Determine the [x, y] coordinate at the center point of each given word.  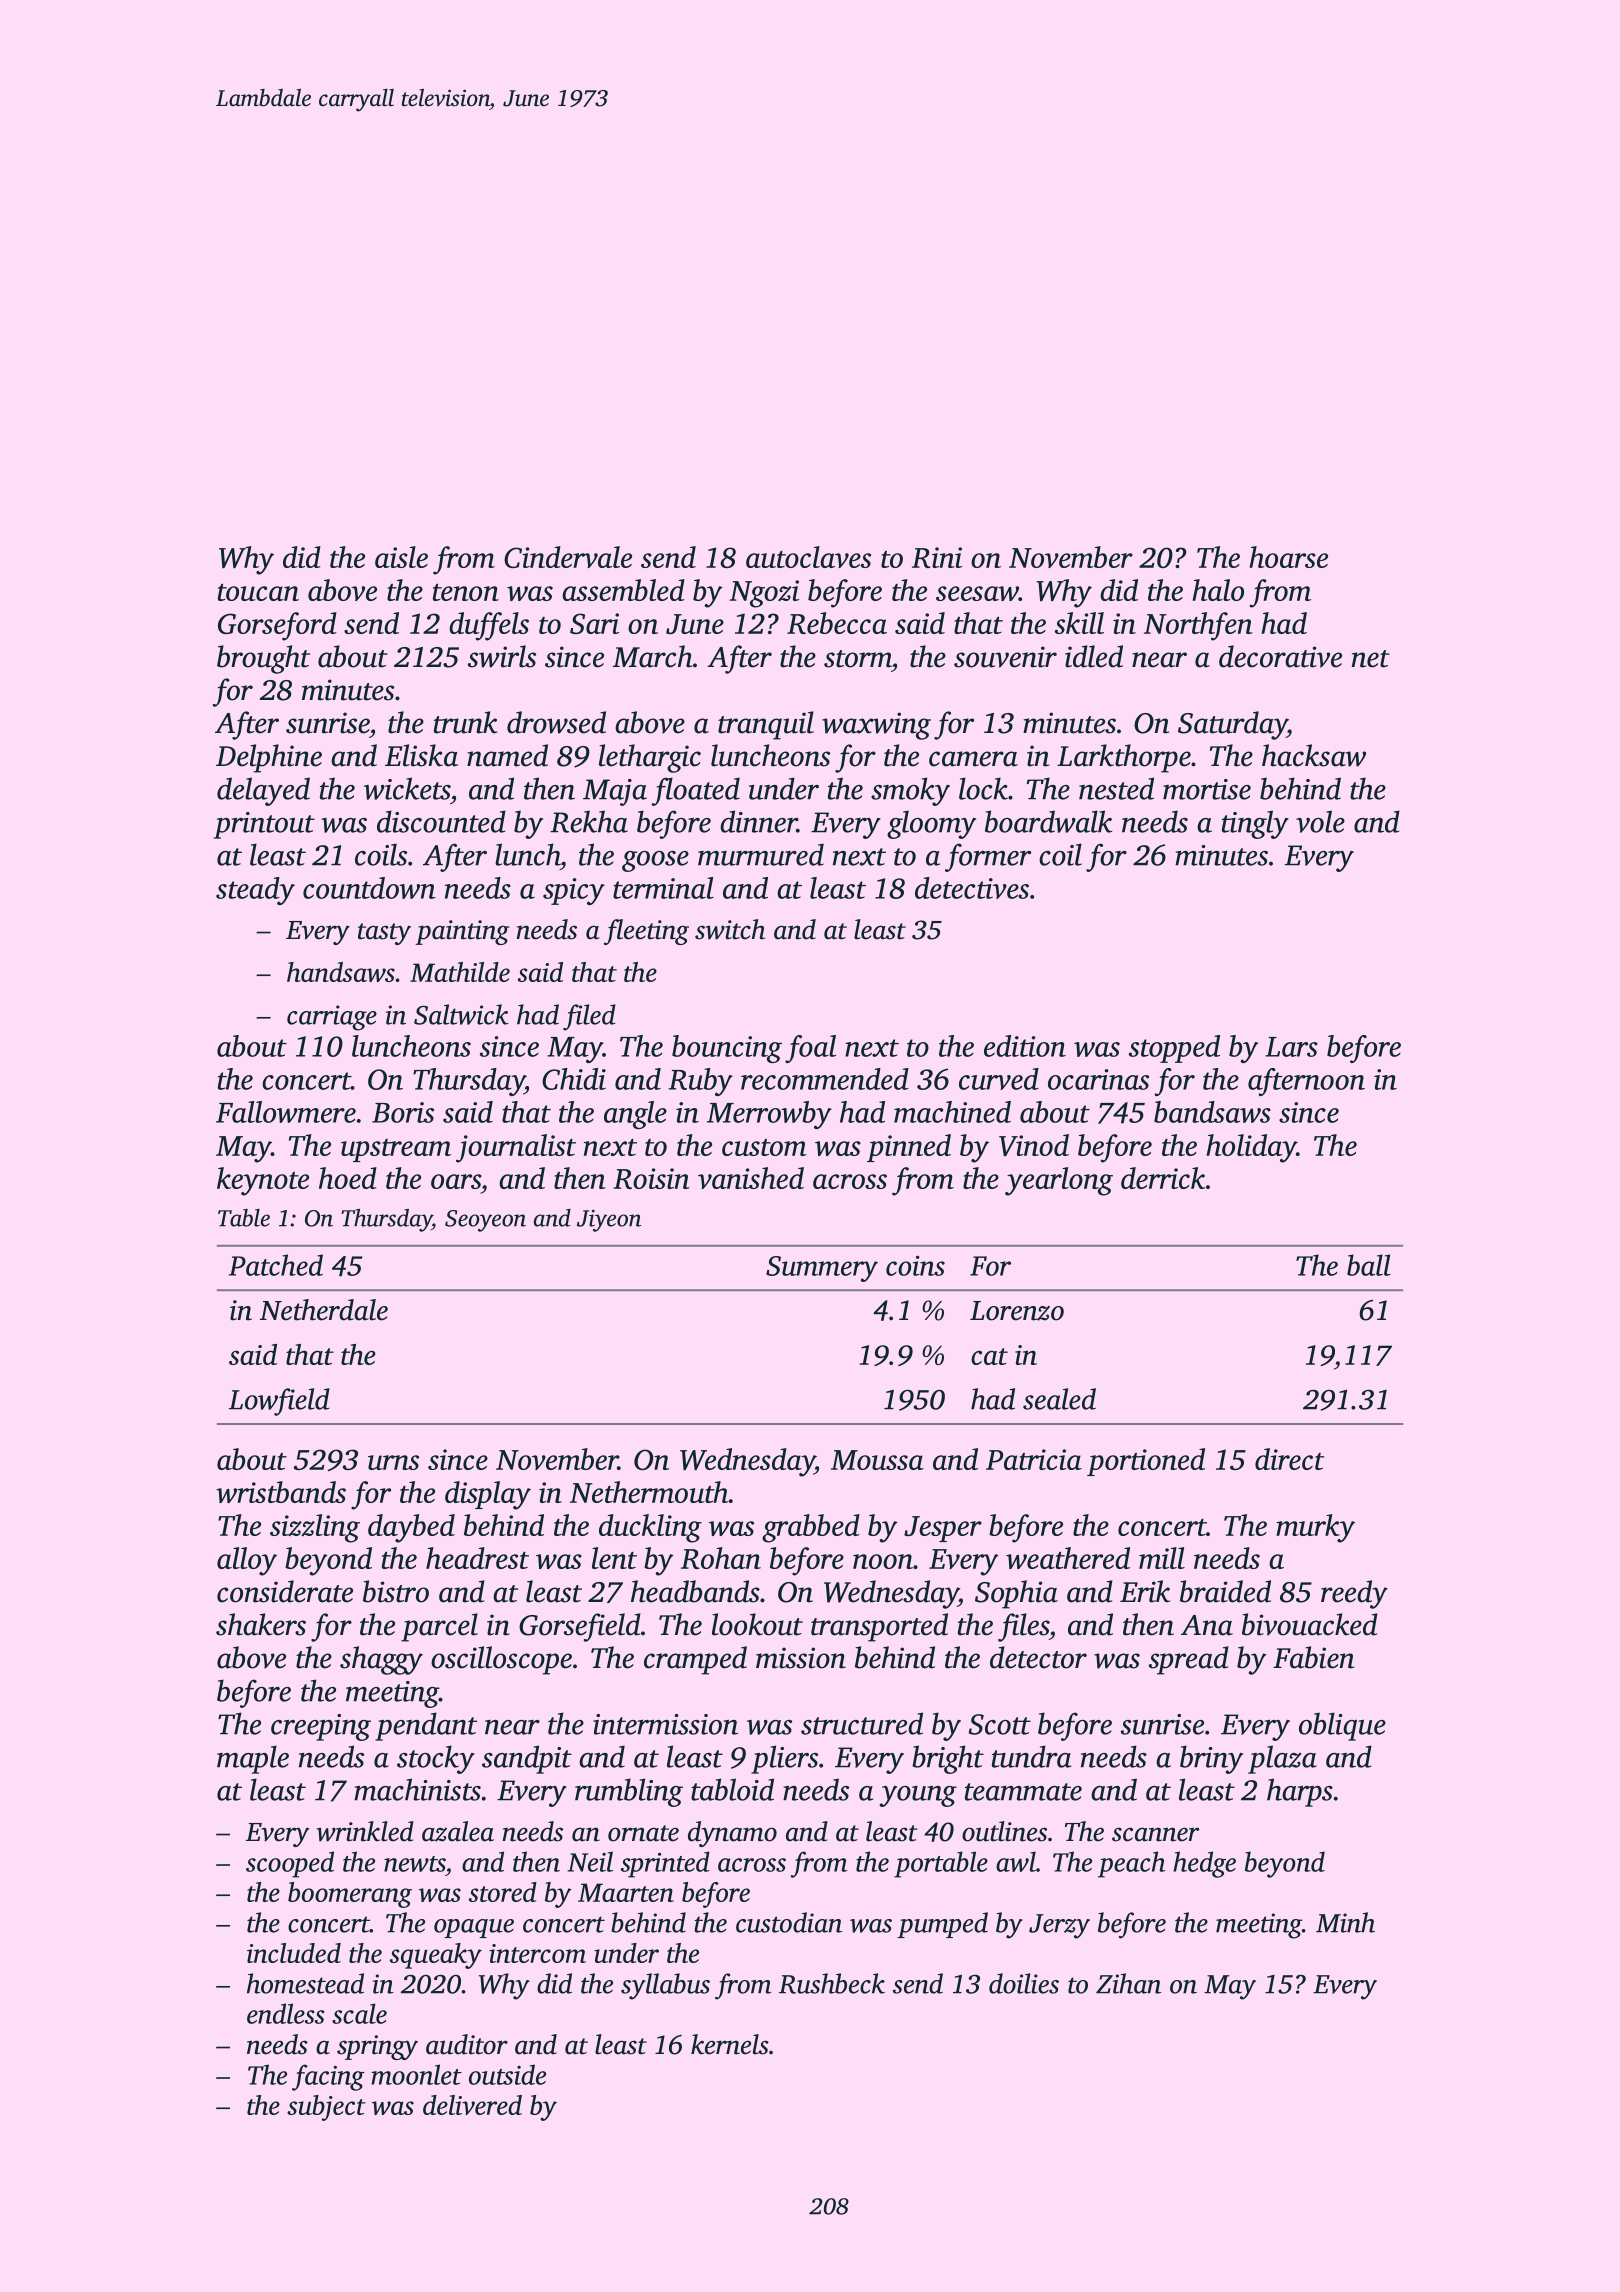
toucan [258, 592]
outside [507, 2074]
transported [879, 1627]
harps [1300, 1792]
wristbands [281, 1492]
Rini [937, 557]
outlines [1004, 1831]
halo [1218, 590]
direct [1289, 1459]
